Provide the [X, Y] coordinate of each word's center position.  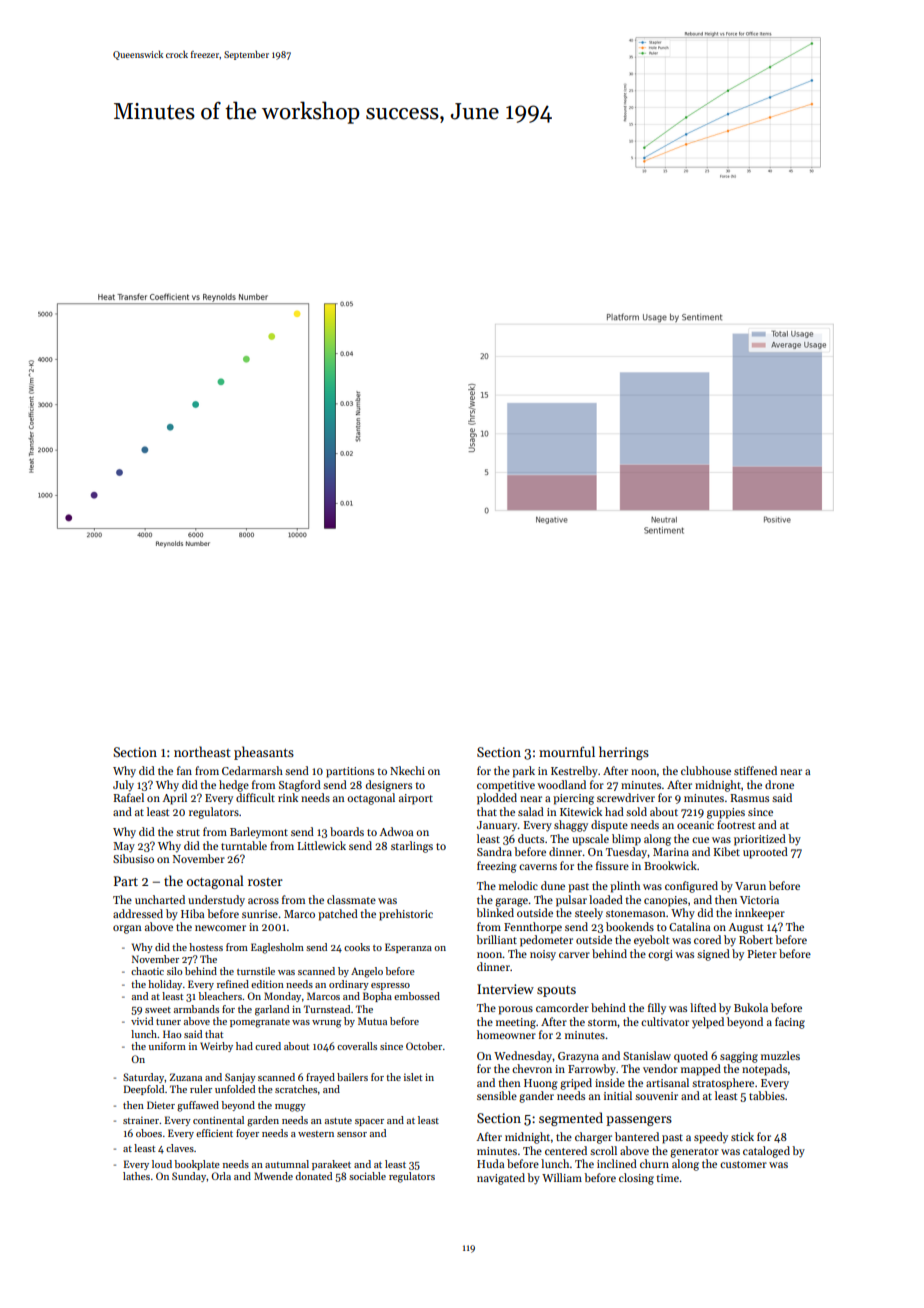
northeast [202, 751]
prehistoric [406, 915]
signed [713, 955]
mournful [567, 751]
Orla [221, 1176]
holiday [165, 985]
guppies [726, 813]
